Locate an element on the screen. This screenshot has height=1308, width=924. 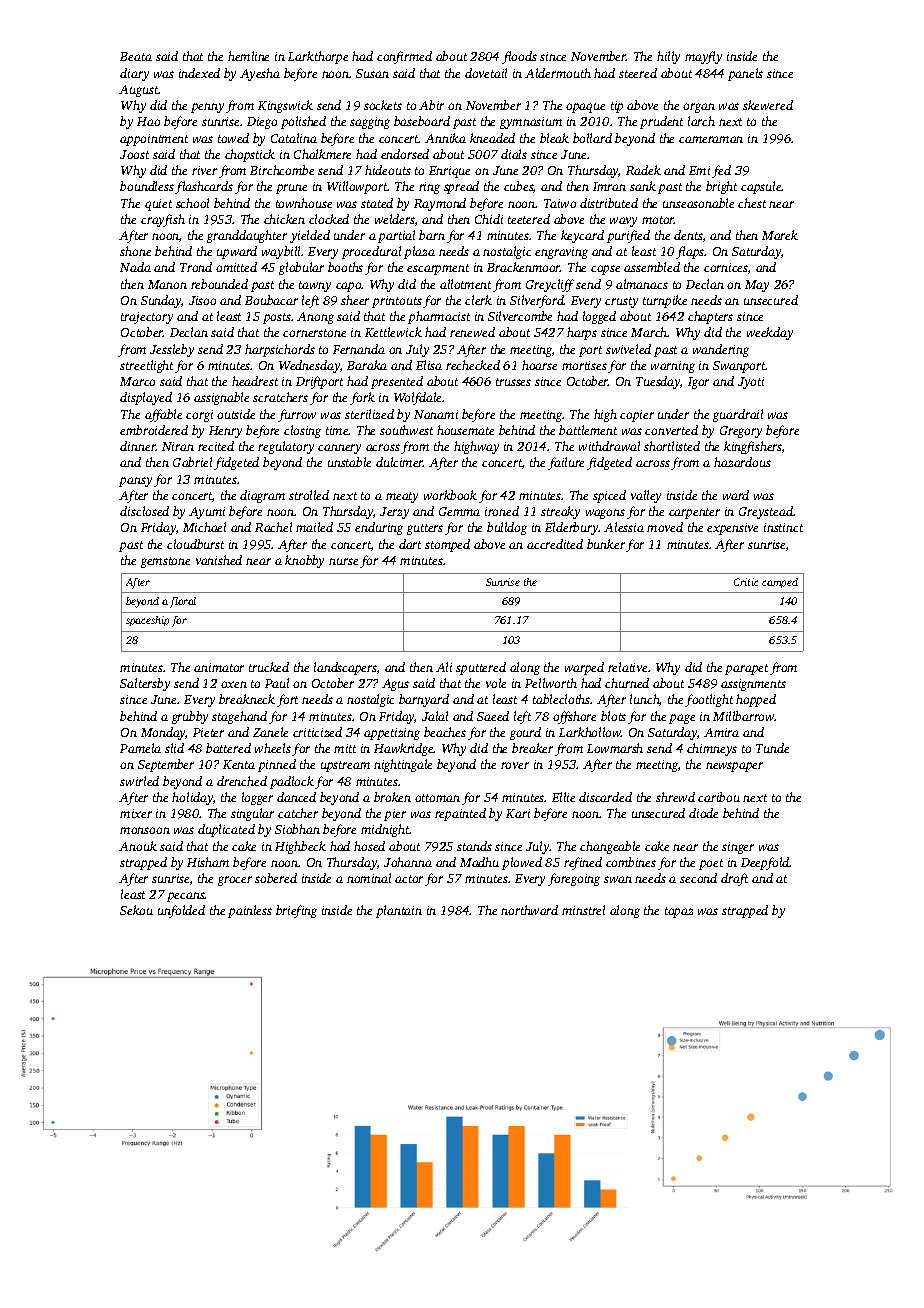
briefing is located at coordinates (296, 911).
